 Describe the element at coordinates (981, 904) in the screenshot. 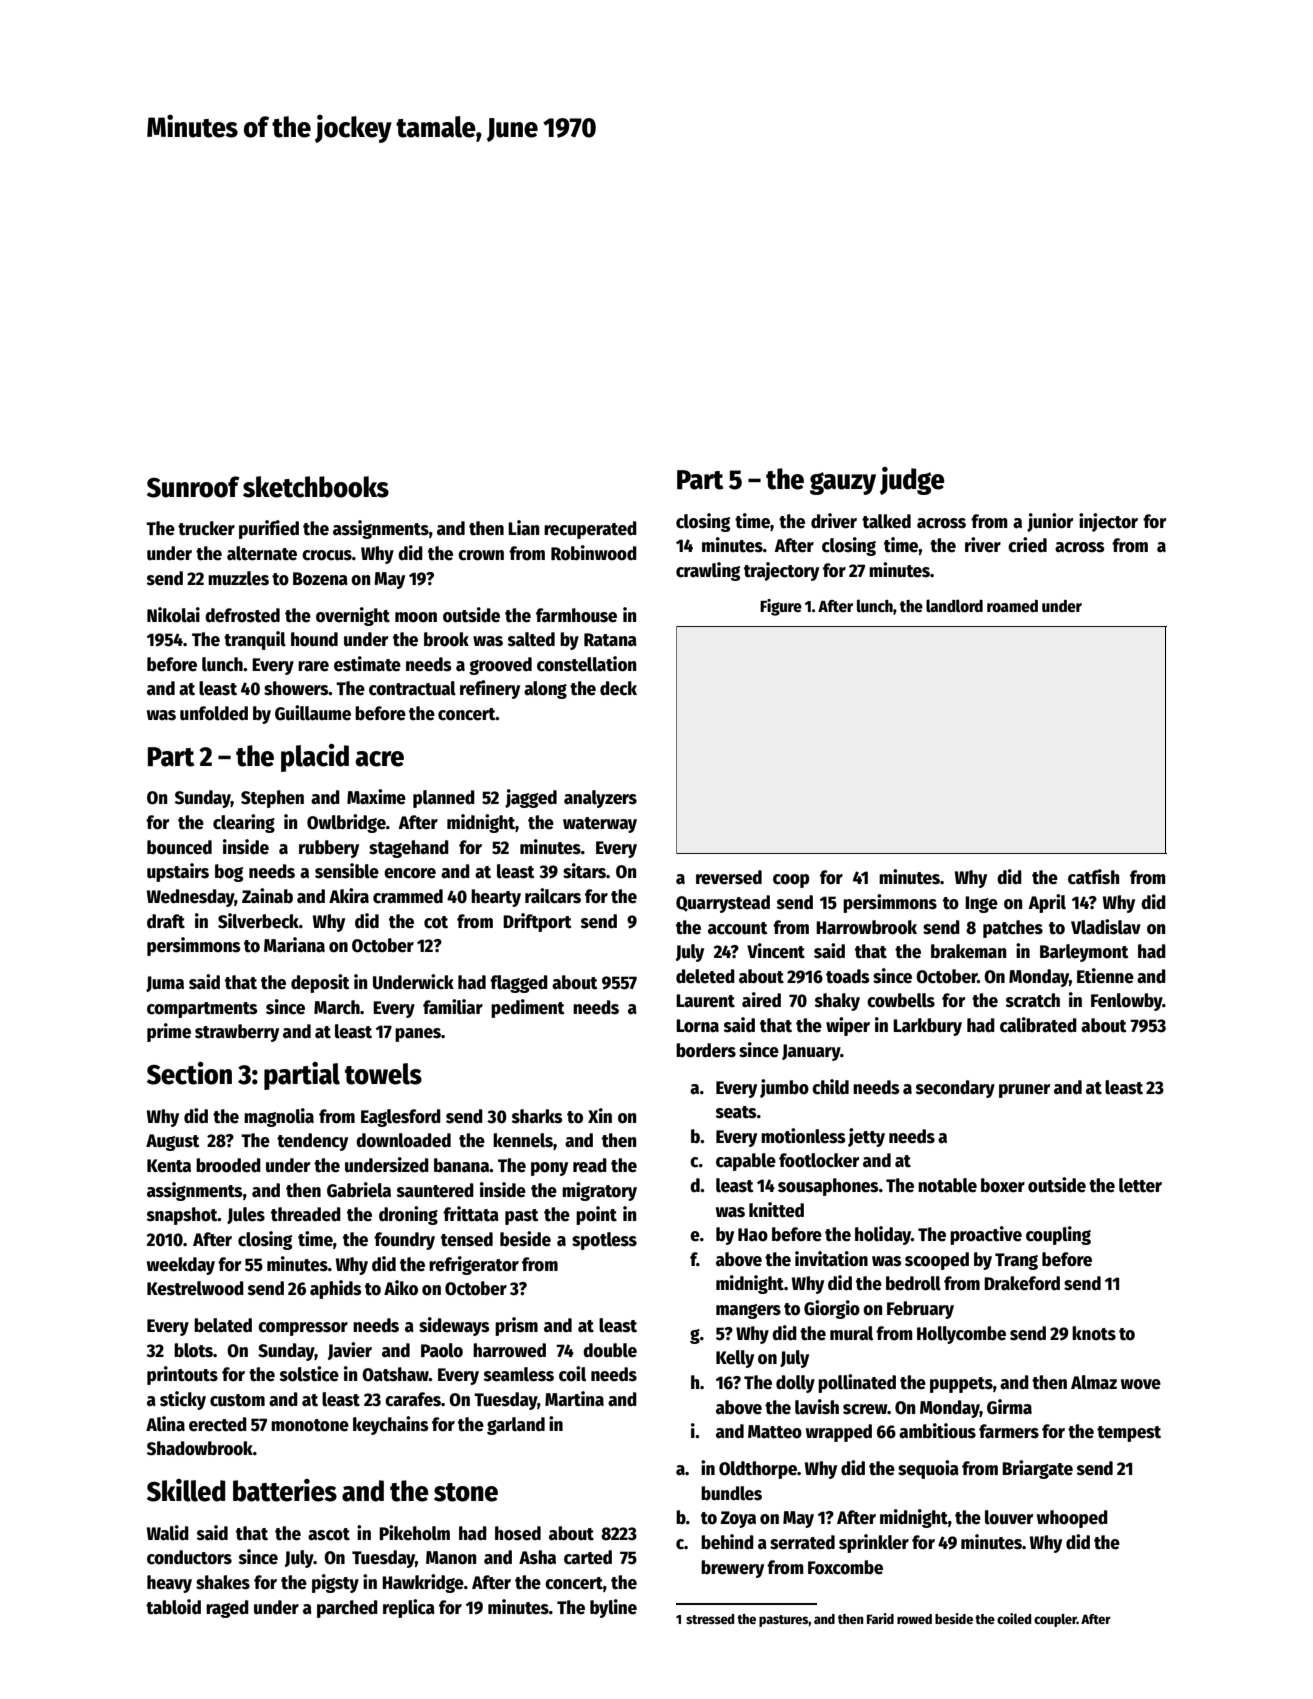

I see `Inge` at that location.
